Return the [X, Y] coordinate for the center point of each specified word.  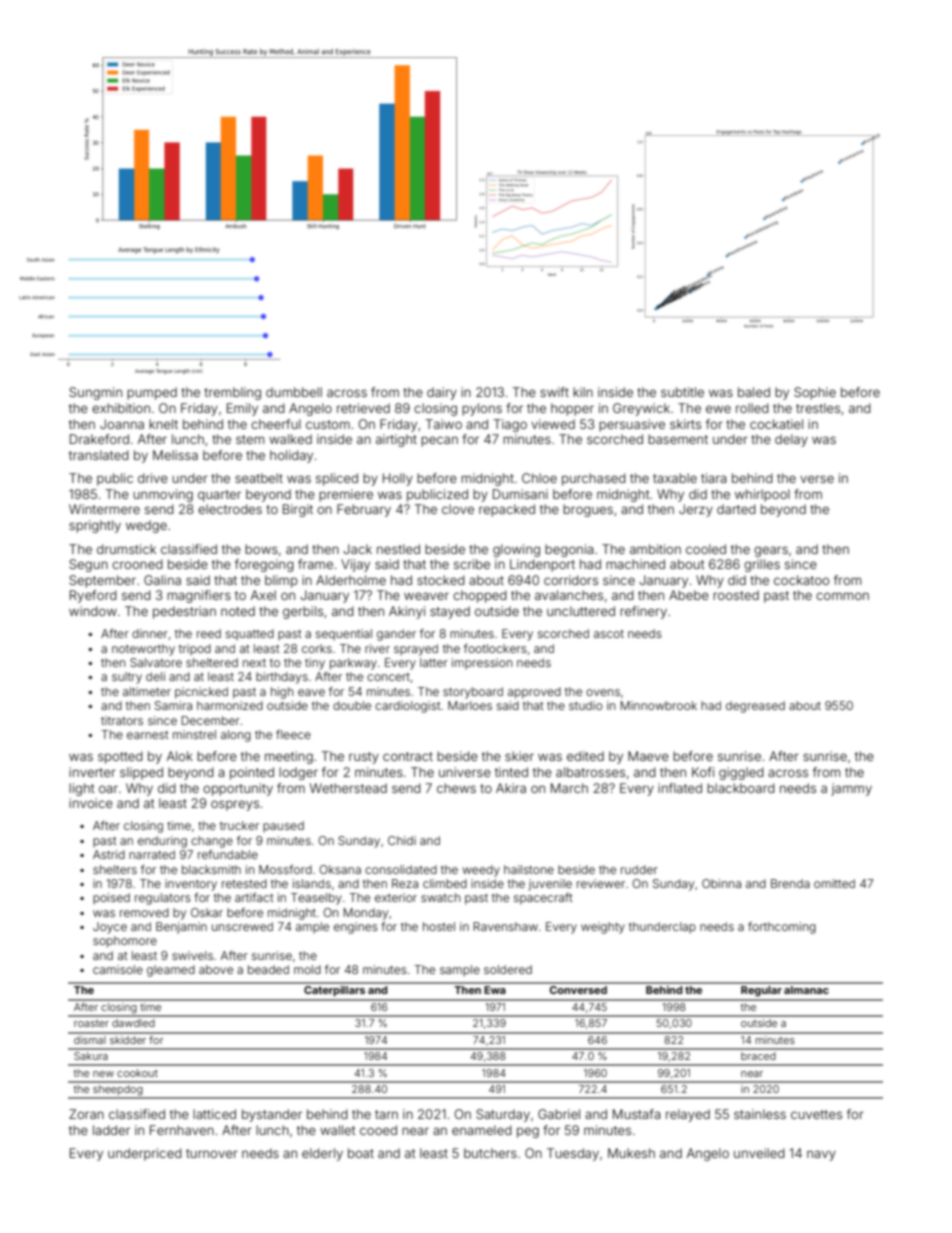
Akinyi [407, 612]
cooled [706, 549]
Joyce [110, 928]
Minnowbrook [658, 705]
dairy [442, 393]
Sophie [815, 393]
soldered [508, 969]
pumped [152, 393]
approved [534, 693]
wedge [146, 526]
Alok [180, 756]
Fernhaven [182, 1130]
